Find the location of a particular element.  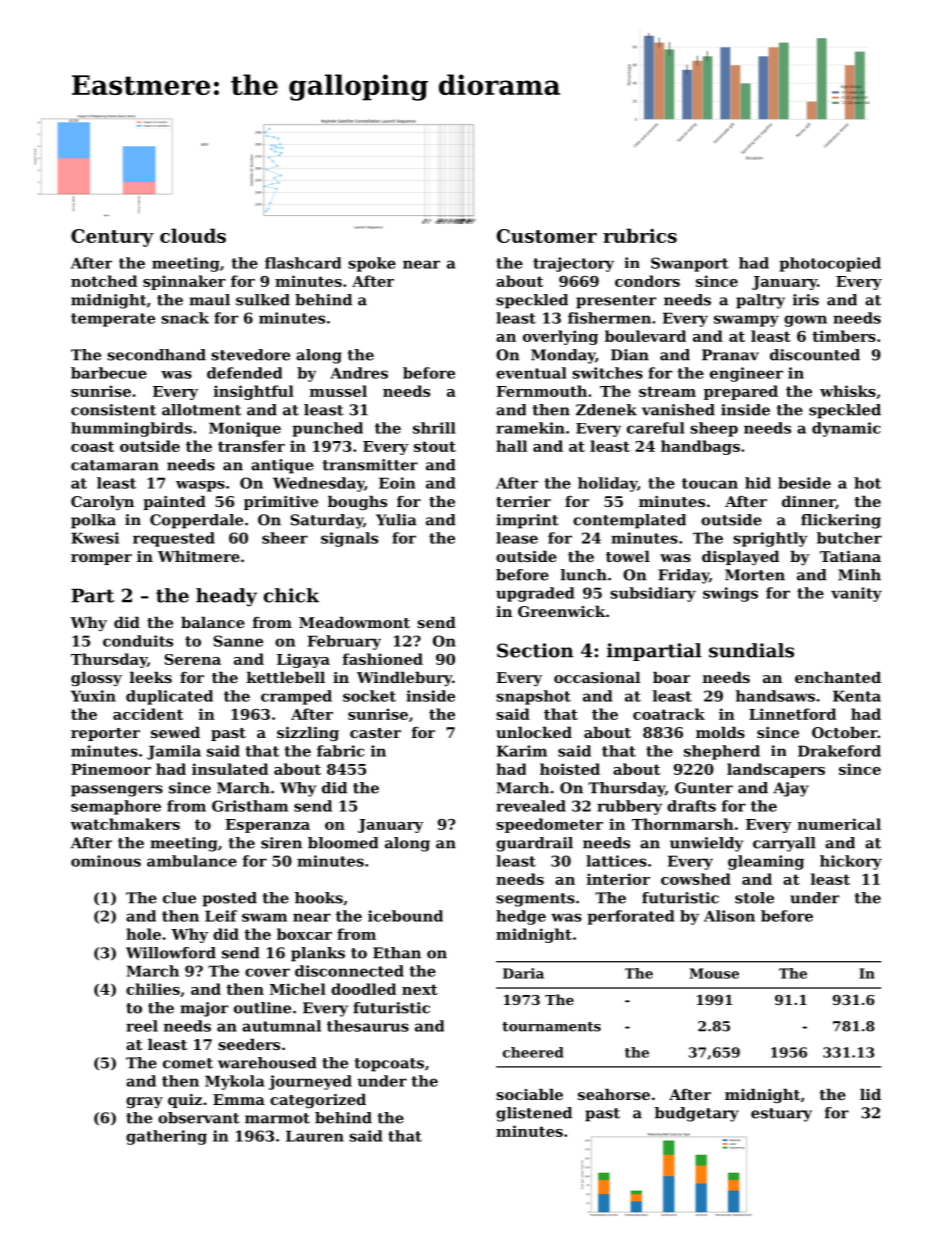

glistened is located at coordinates (534, 1114).
